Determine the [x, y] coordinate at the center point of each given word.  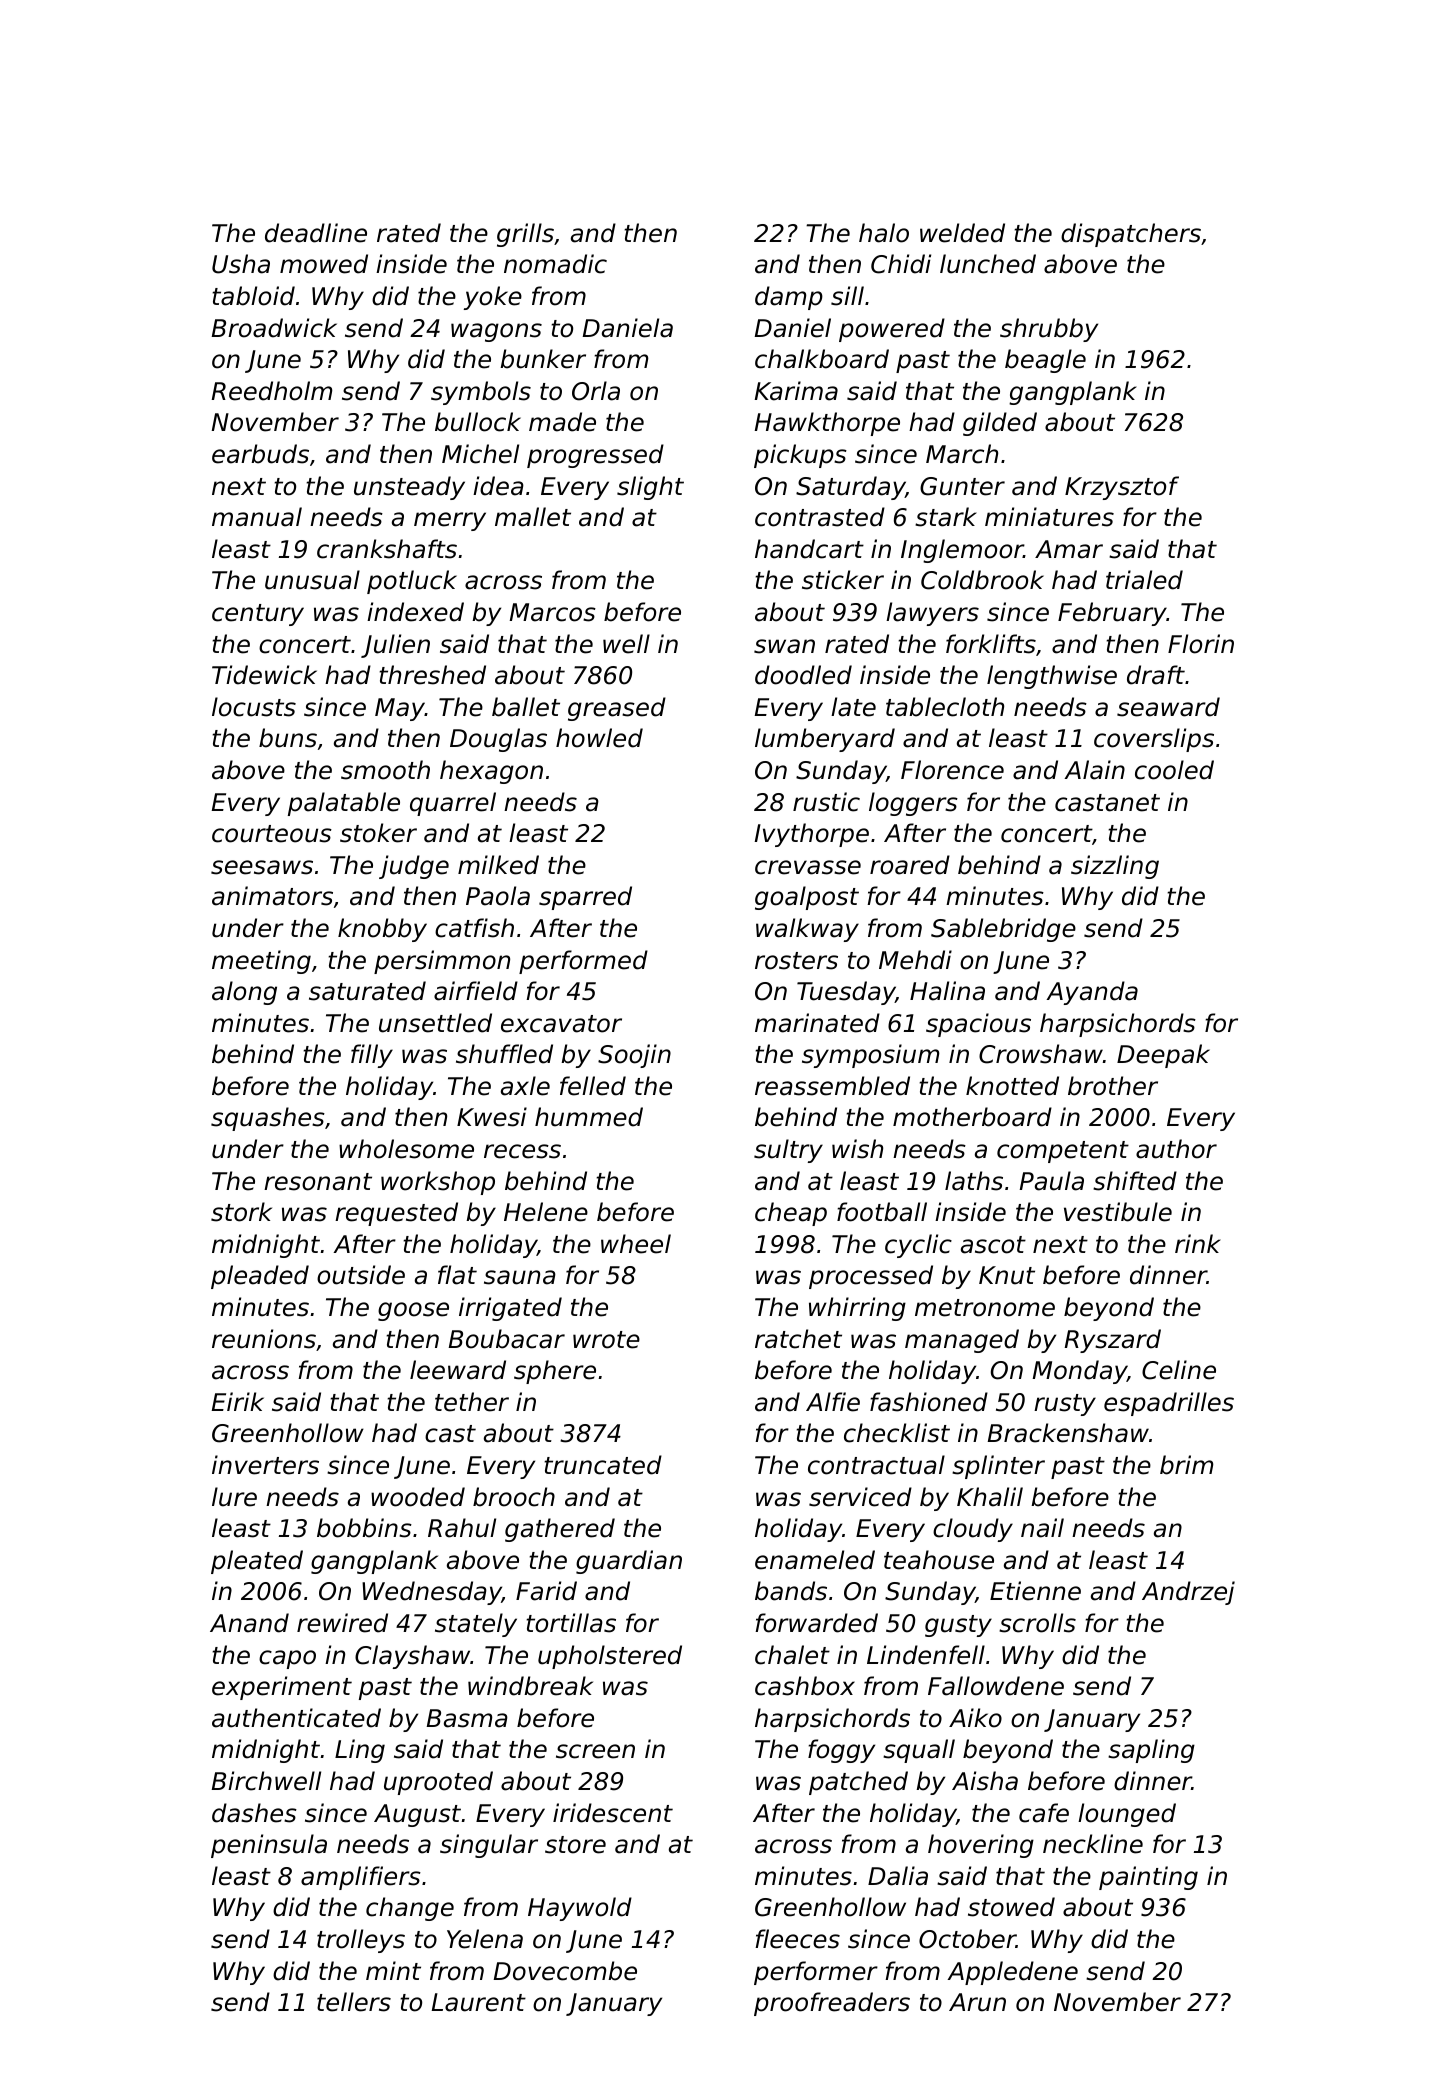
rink [1198, 1243]
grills [525, 235]
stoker [378, 833]
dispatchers [1131, 235]
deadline [316, 233]
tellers [354, 2002]
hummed [589, 1117]
